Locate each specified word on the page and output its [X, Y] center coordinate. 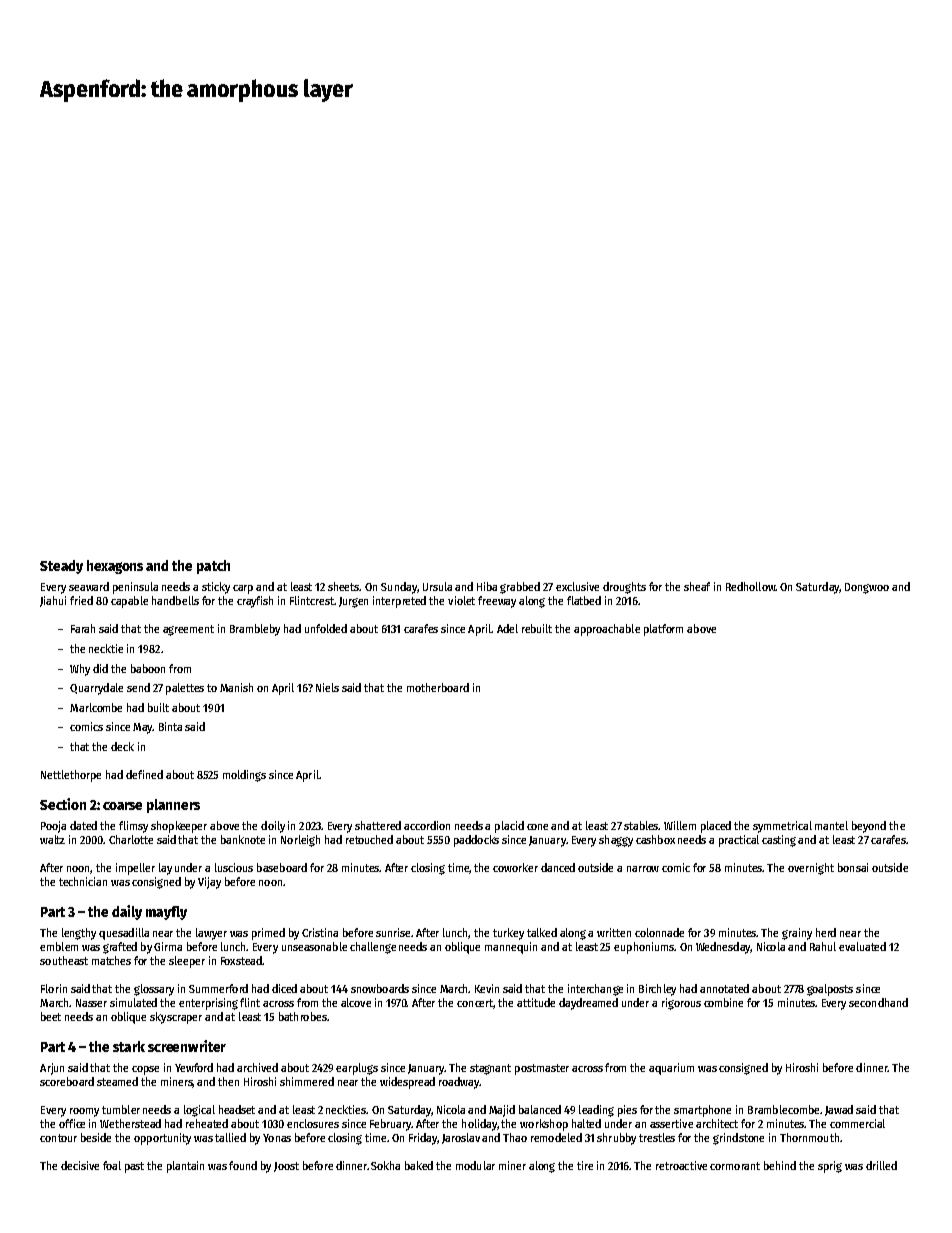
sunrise [393, 932]
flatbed [584, 600]
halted [586, 1123]
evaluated [862, 946]
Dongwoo [867, 588]
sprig [830, 1167]
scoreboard [67, 1081]
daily [127, 912]
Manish [236, 687]
